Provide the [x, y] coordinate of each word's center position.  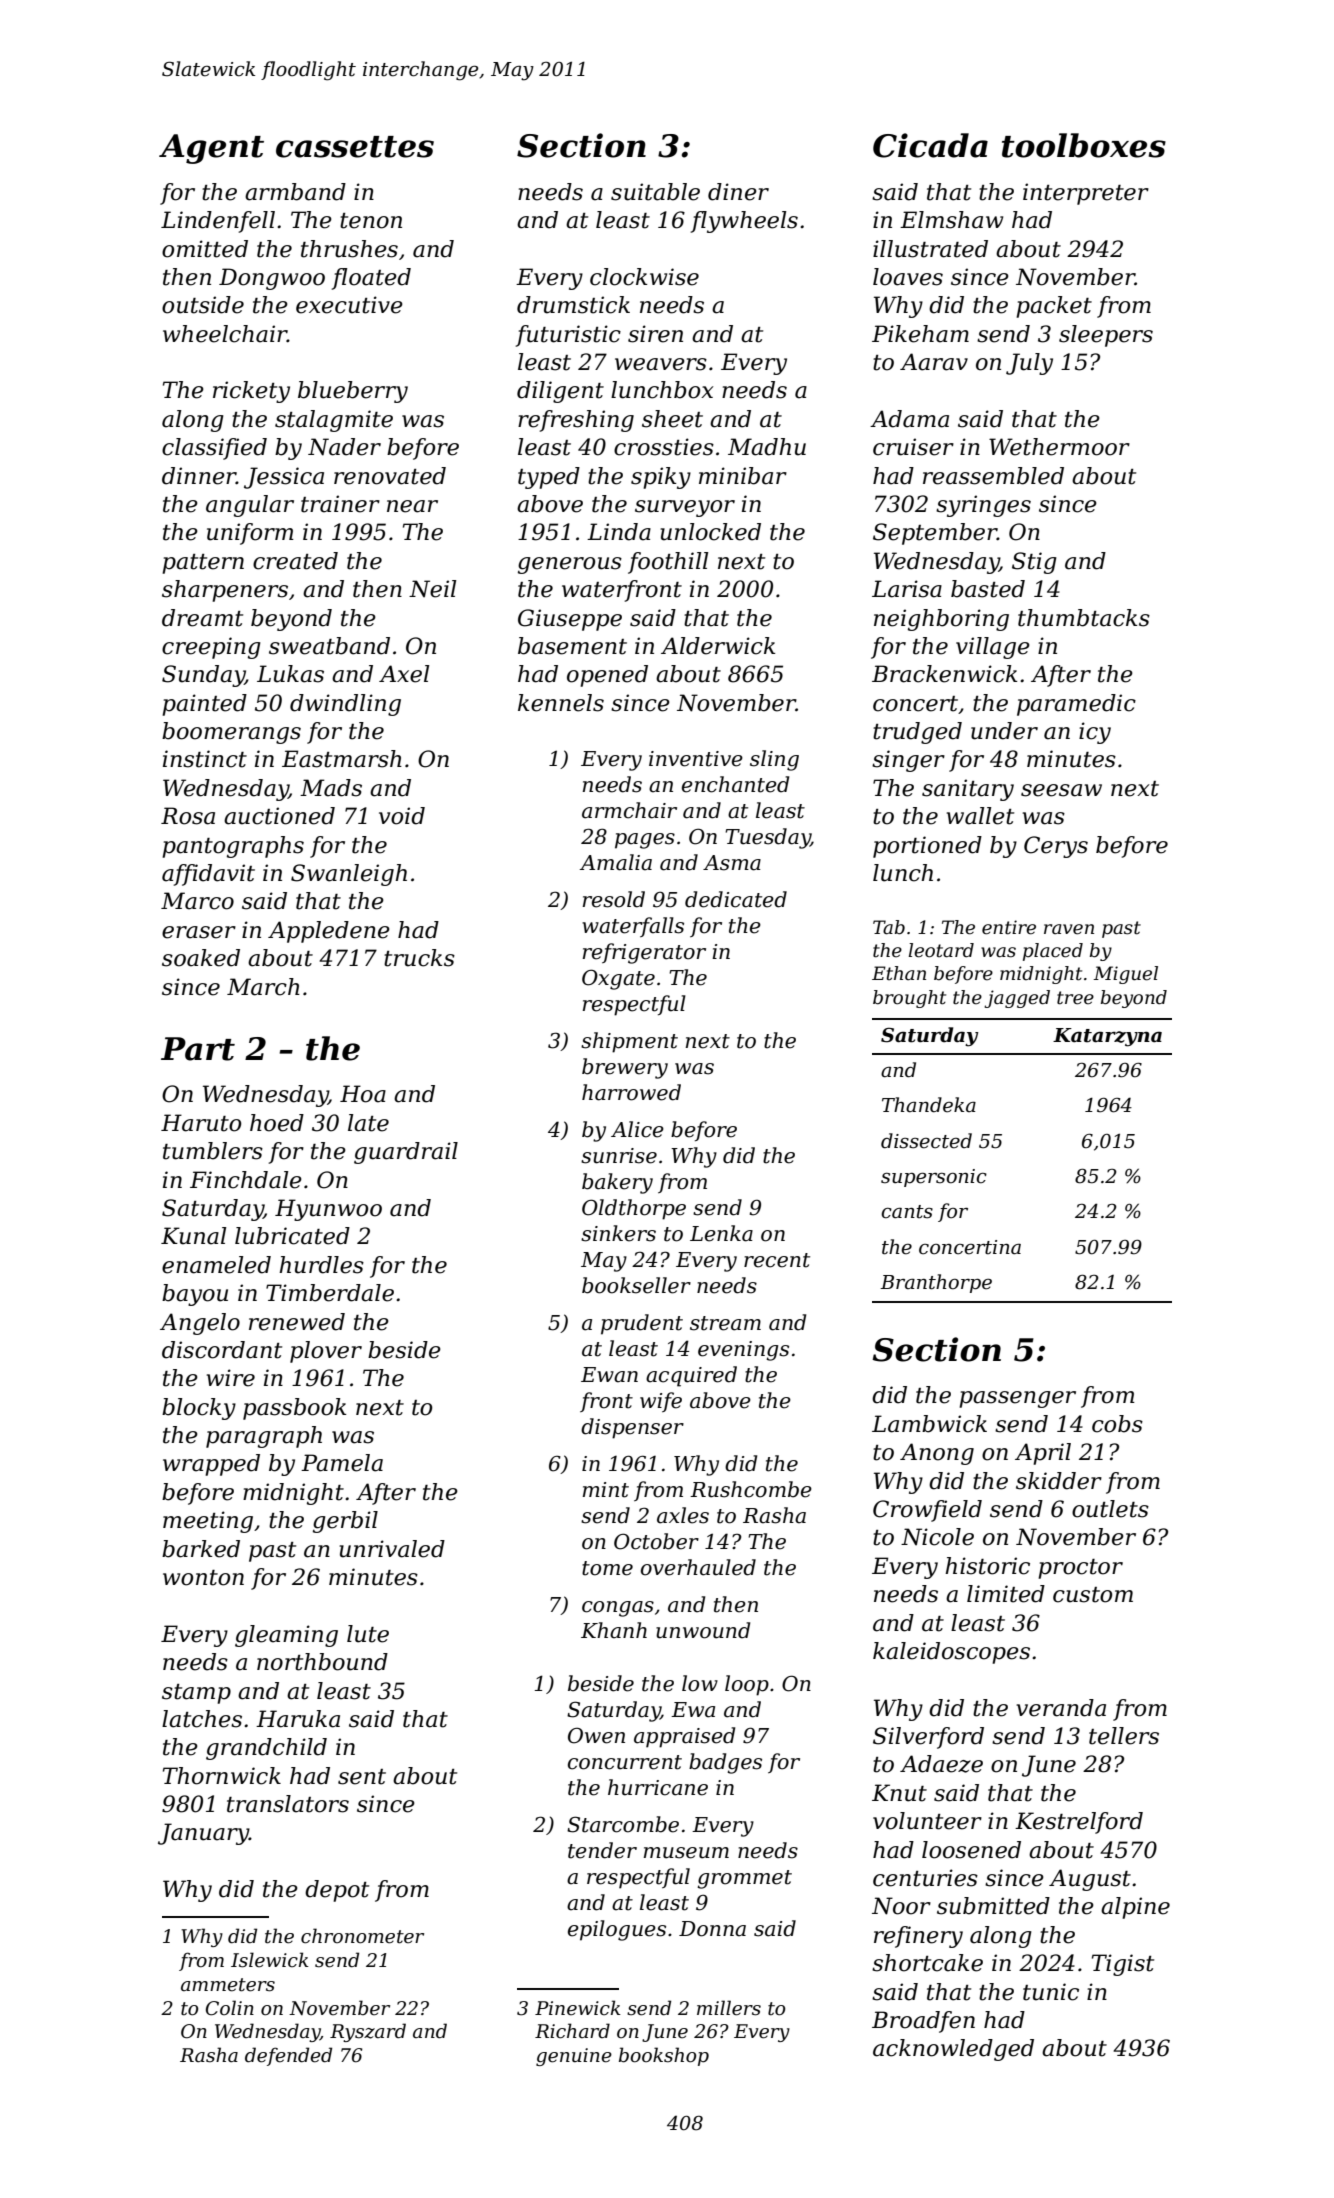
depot [337, 1891]
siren [655, 334]
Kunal [193, 1236]
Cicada [930, 145]
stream [725, 1323]
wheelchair [225, 334]
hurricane [658, 1787]
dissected [926, 1141]
